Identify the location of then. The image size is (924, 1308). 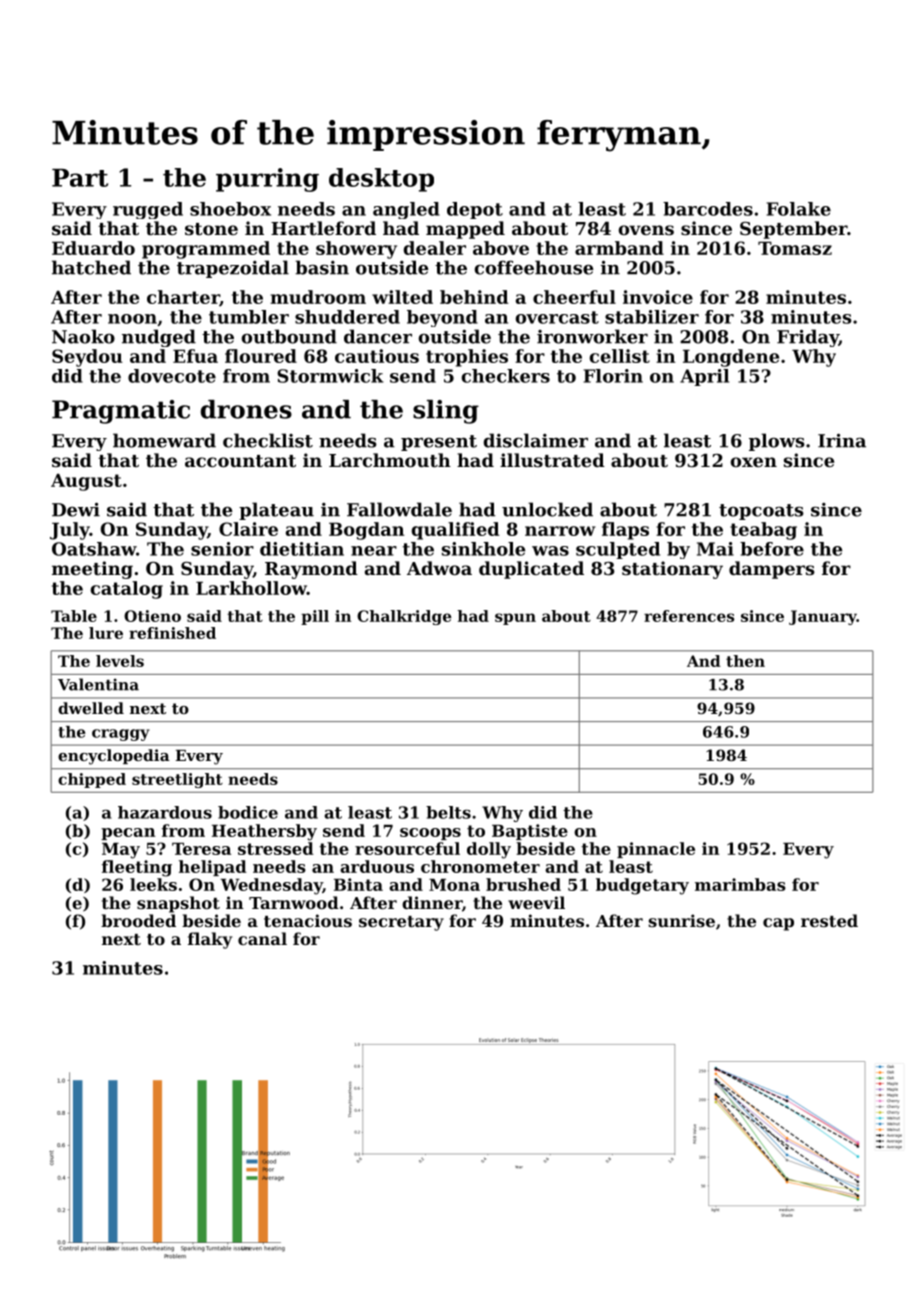
(745, 661).
